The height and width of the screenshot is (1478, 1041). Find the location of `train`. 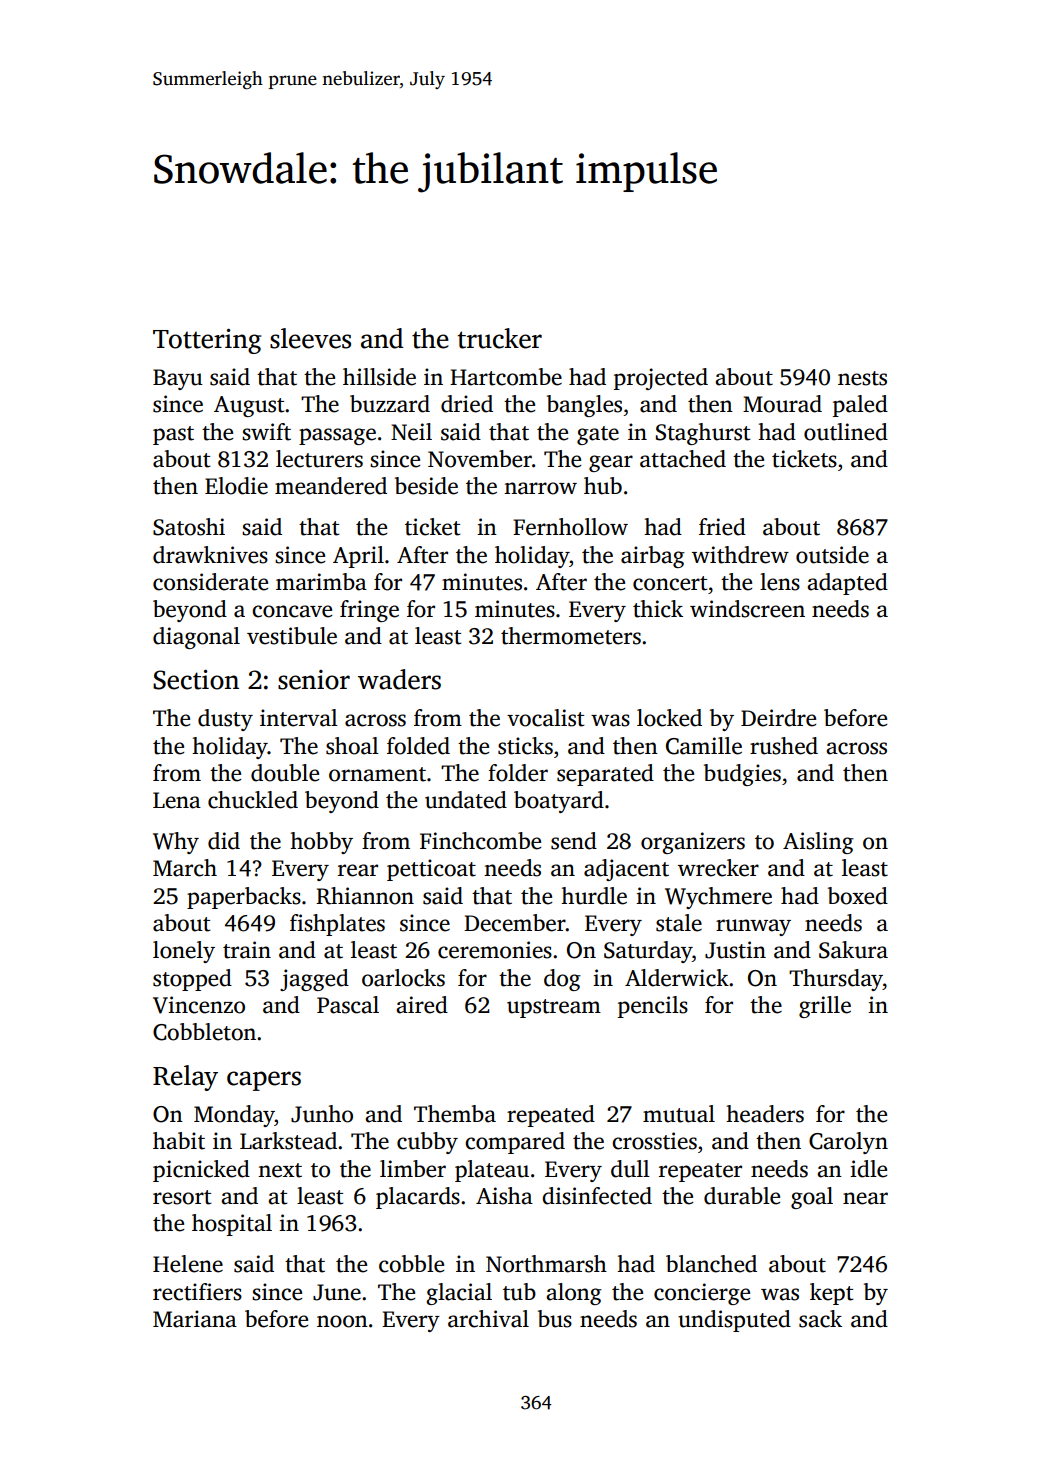

train is located at coordinates (247, 950).
